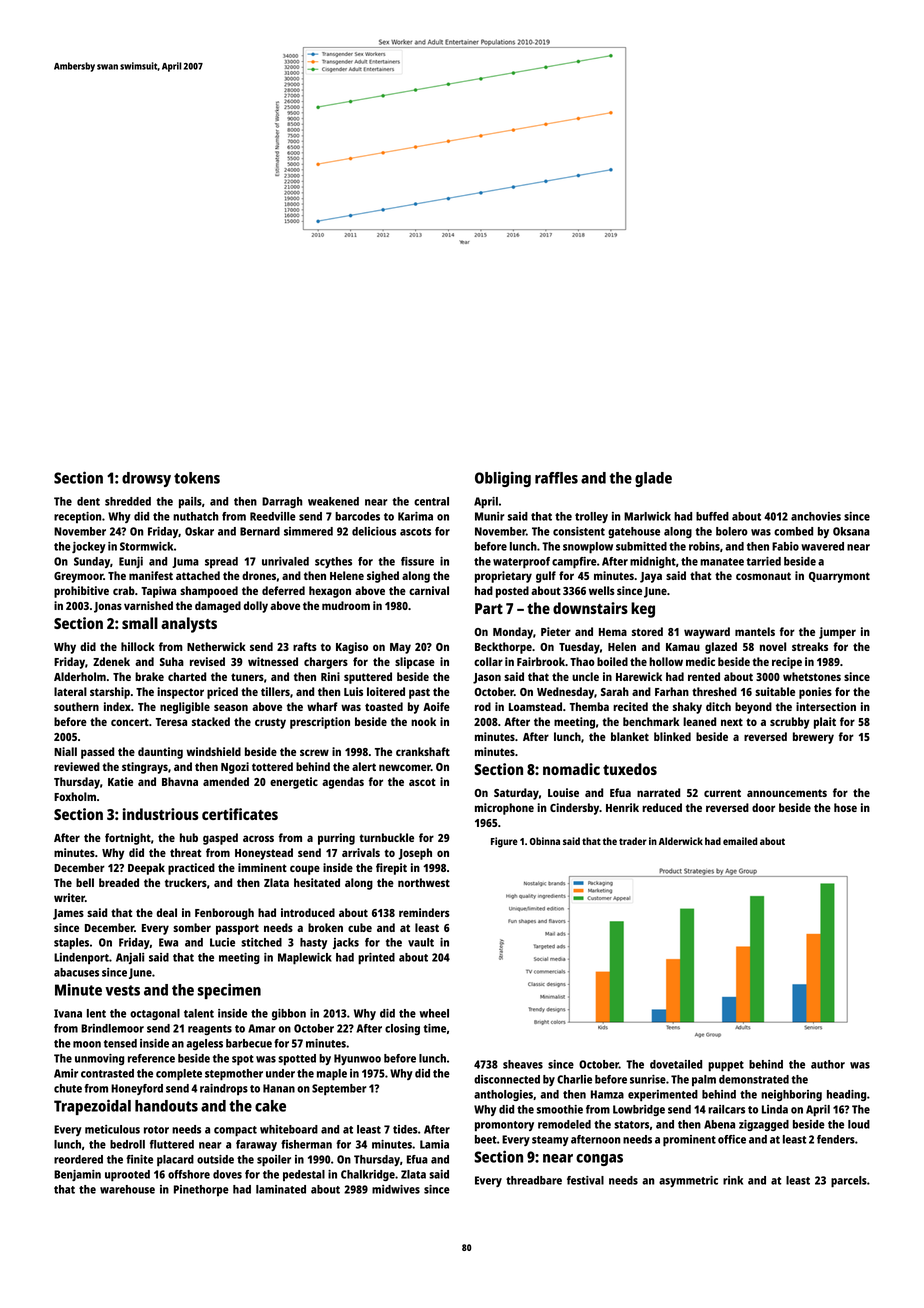  Describe the element at coordinates (545, 841) in the screenshot. I see `Obinna` at that location.
